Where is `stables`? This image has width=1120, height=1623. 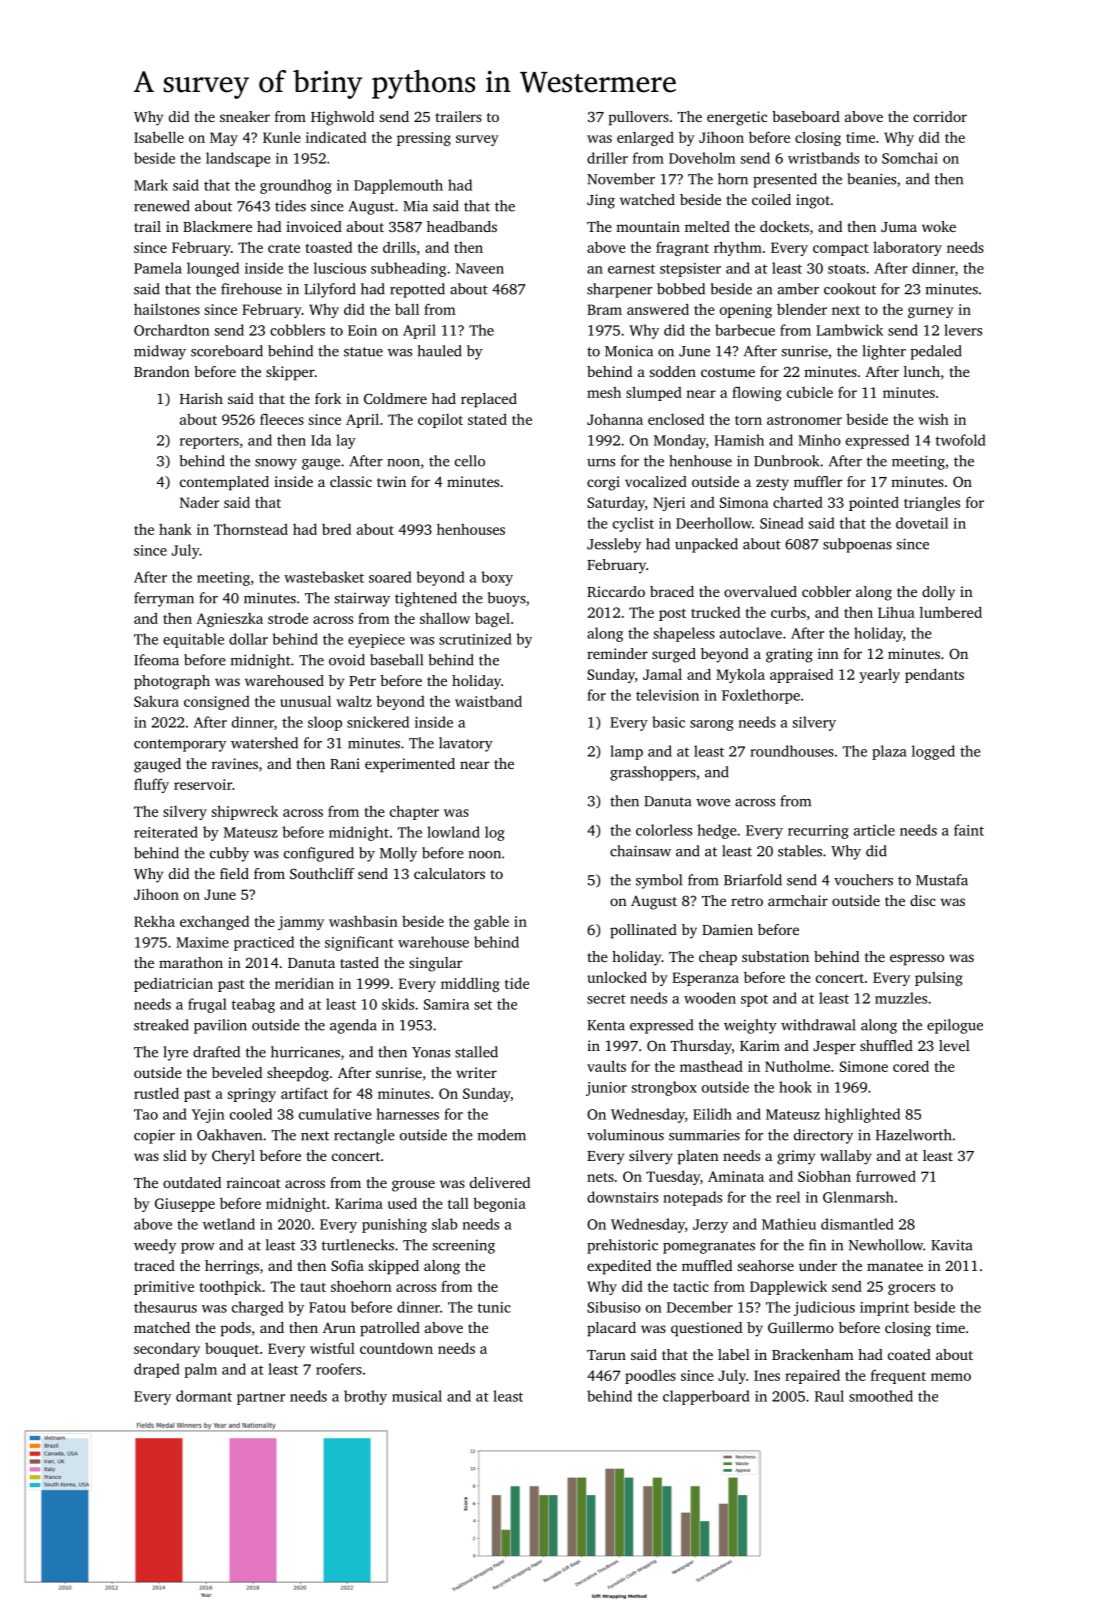 stables is located at coordinates (800, 851).
